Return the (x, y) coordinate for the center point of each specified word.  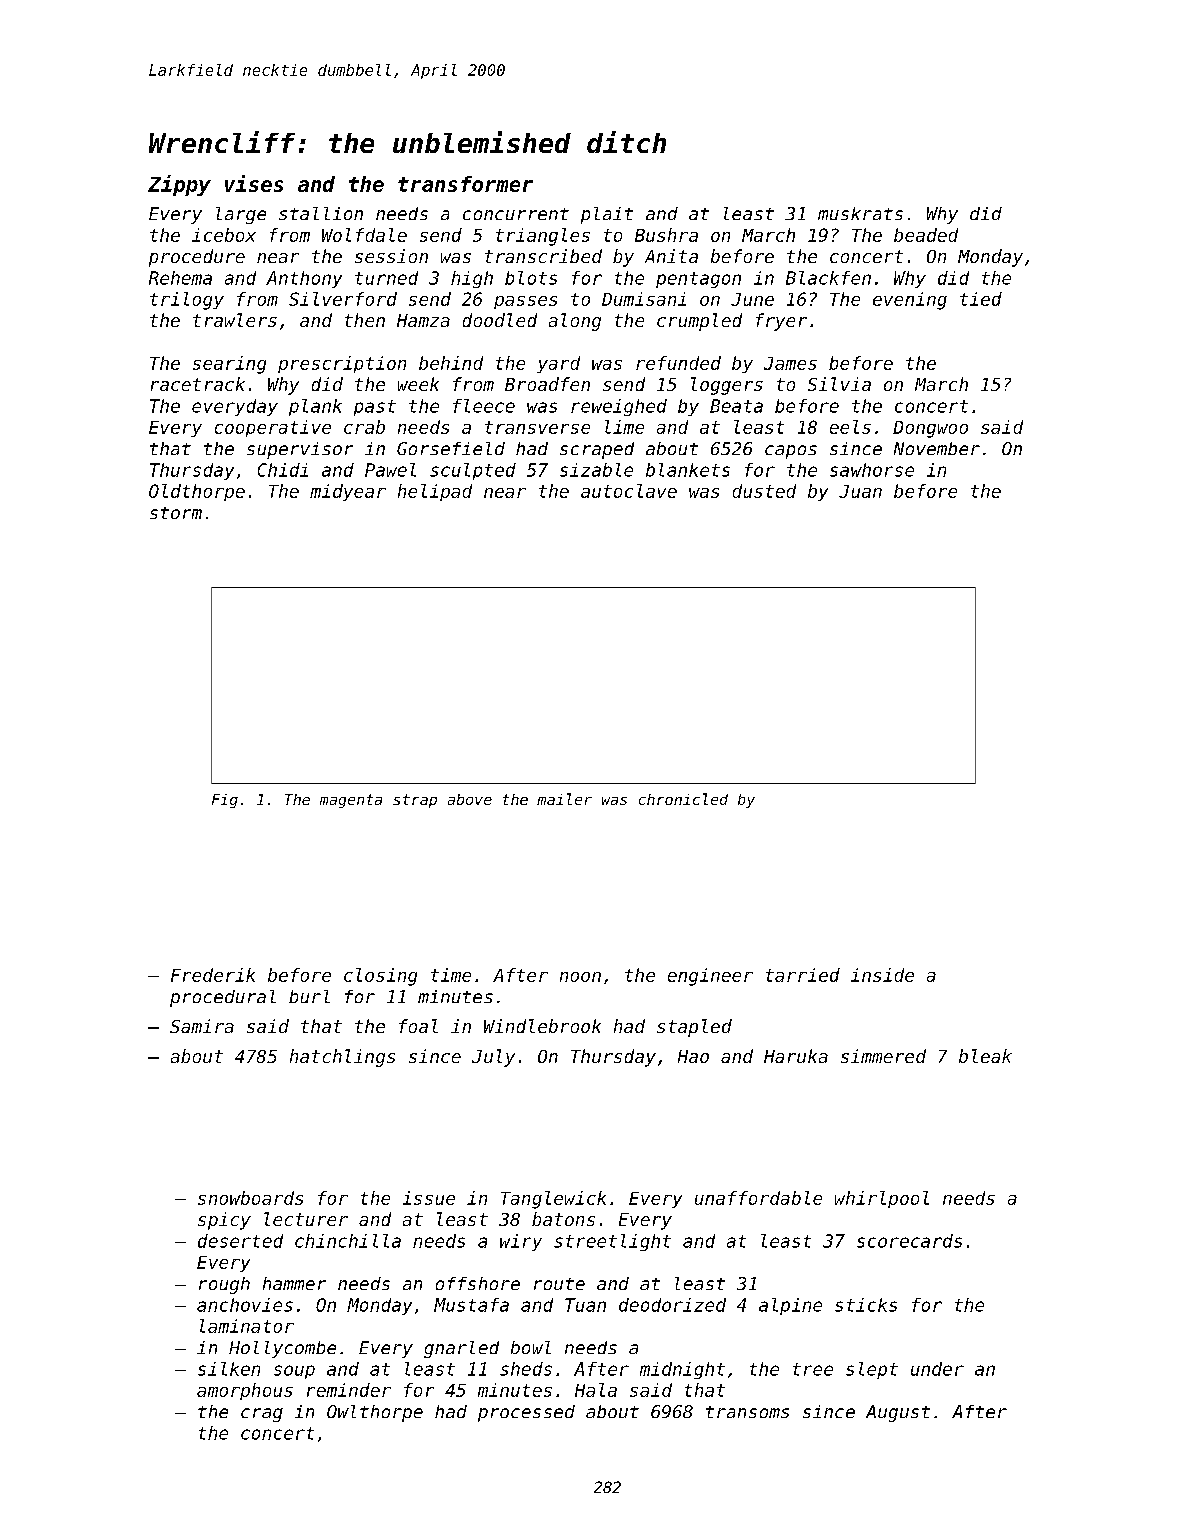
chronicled (683, 799)
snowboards (250, 1198)
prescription (342, 364)
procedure (197, 258)
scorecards (909, 1241)
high (472, 279)
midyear (348, 492)
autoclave (629, 491)
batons (563, 1219)
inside (882, 975)
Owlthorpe (375, 1413)
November (937, 448)
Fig (225, 801)
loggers (727, 386)
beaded (926, 235)
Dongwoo (930, 429)
